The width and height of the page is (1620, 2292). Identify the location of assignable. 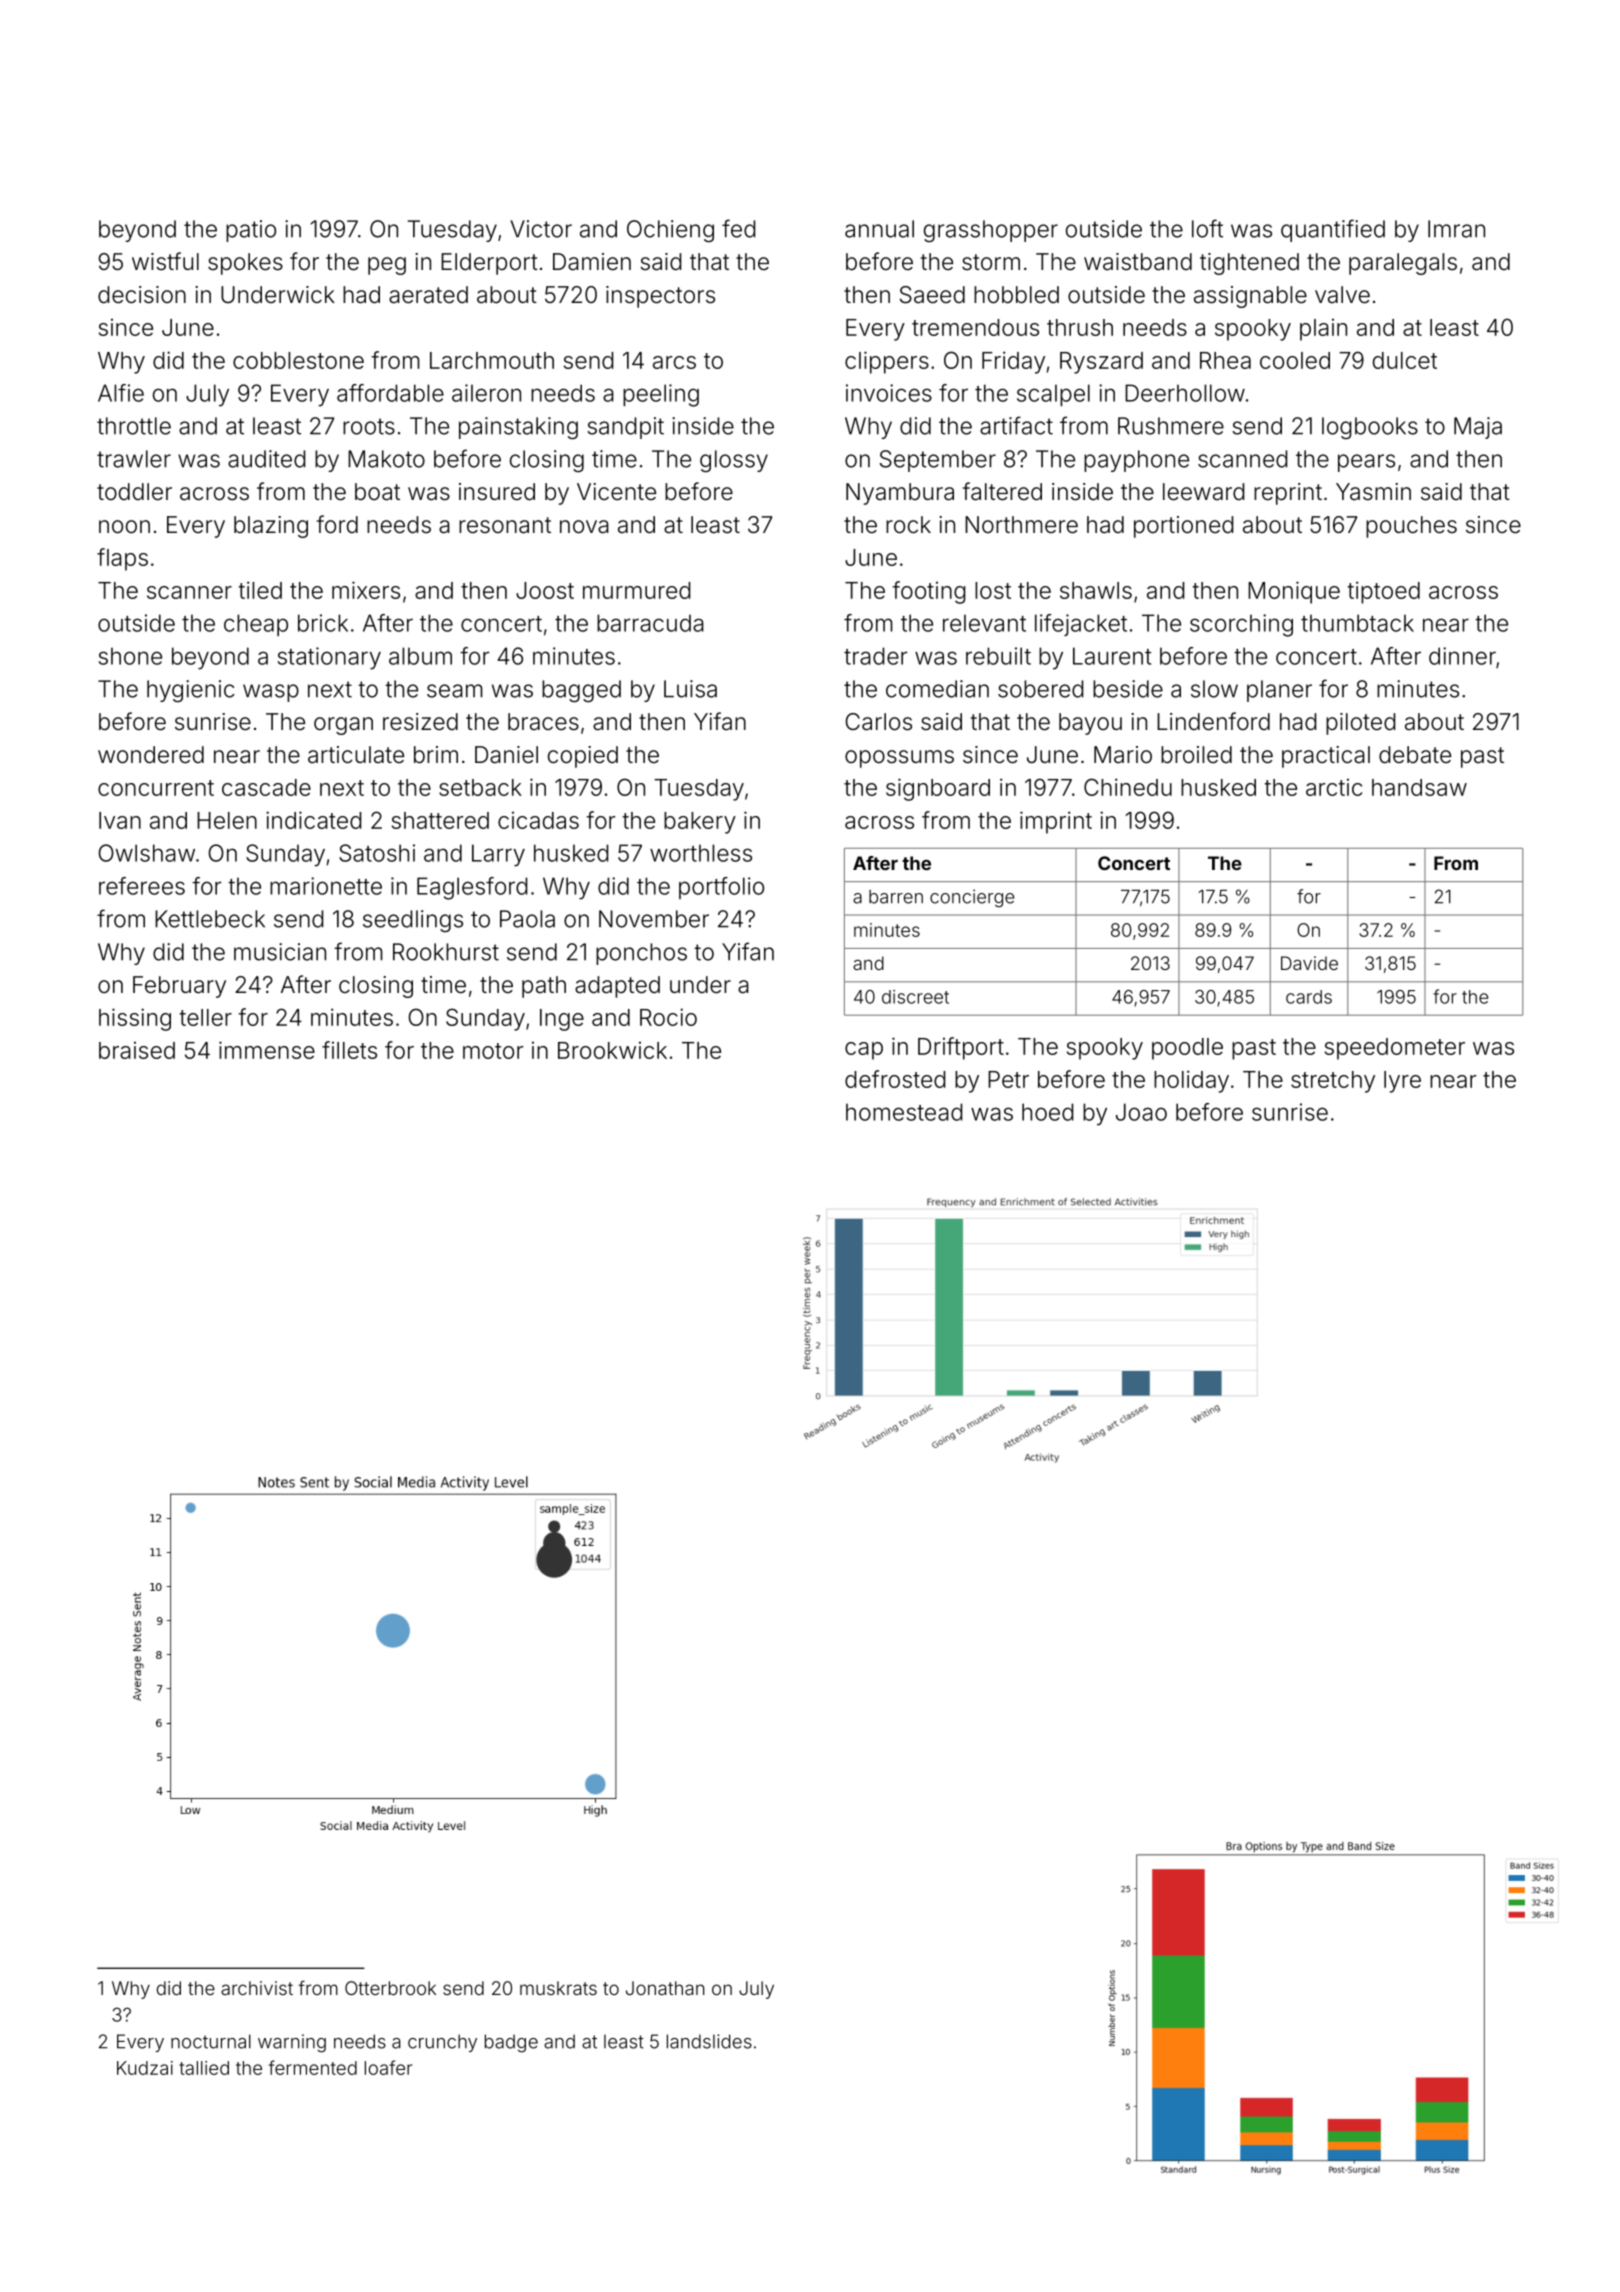
(1250, 297).
